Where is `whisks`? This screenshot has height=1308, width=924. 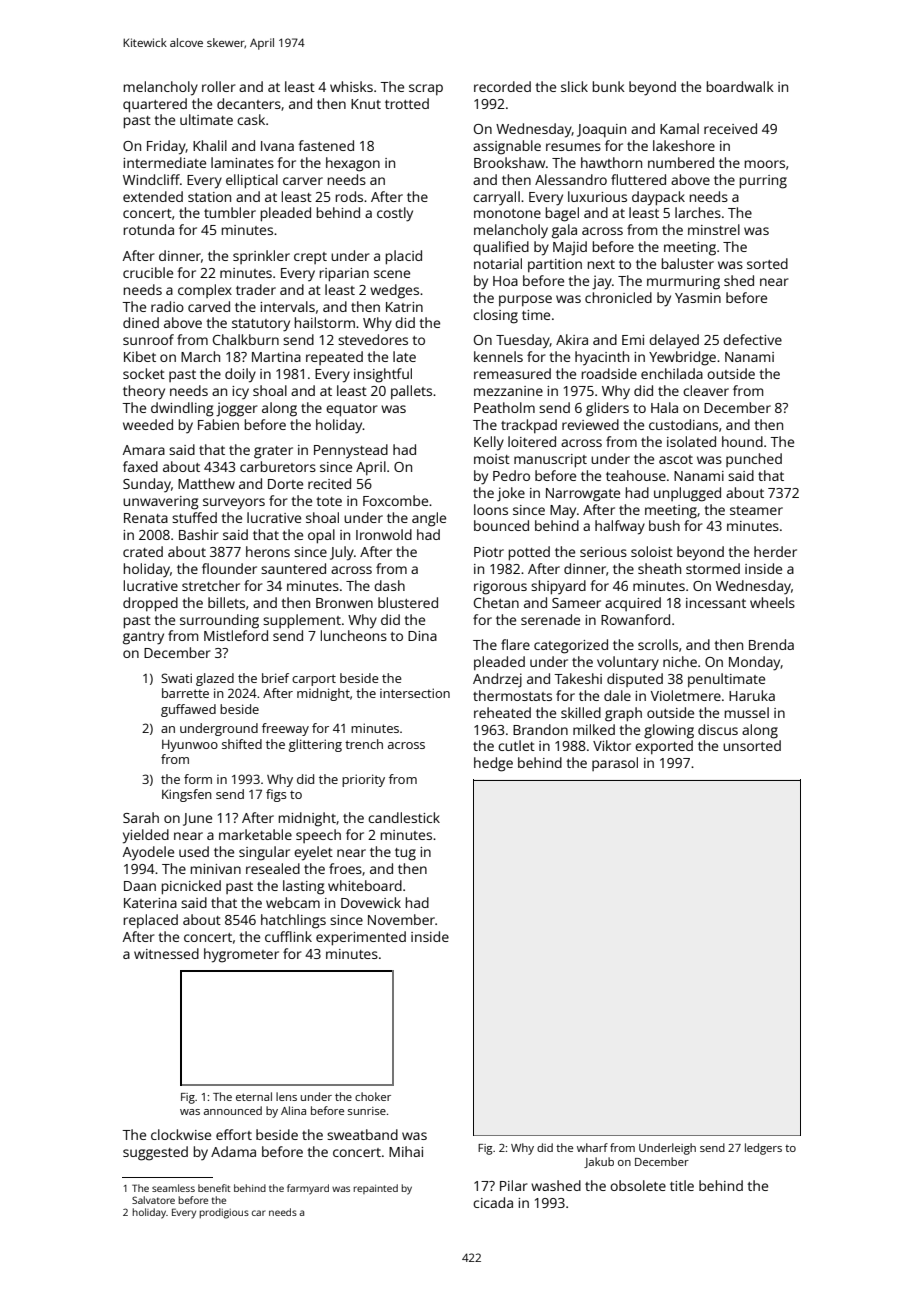 whisks is located at coordinates (351, 86).
